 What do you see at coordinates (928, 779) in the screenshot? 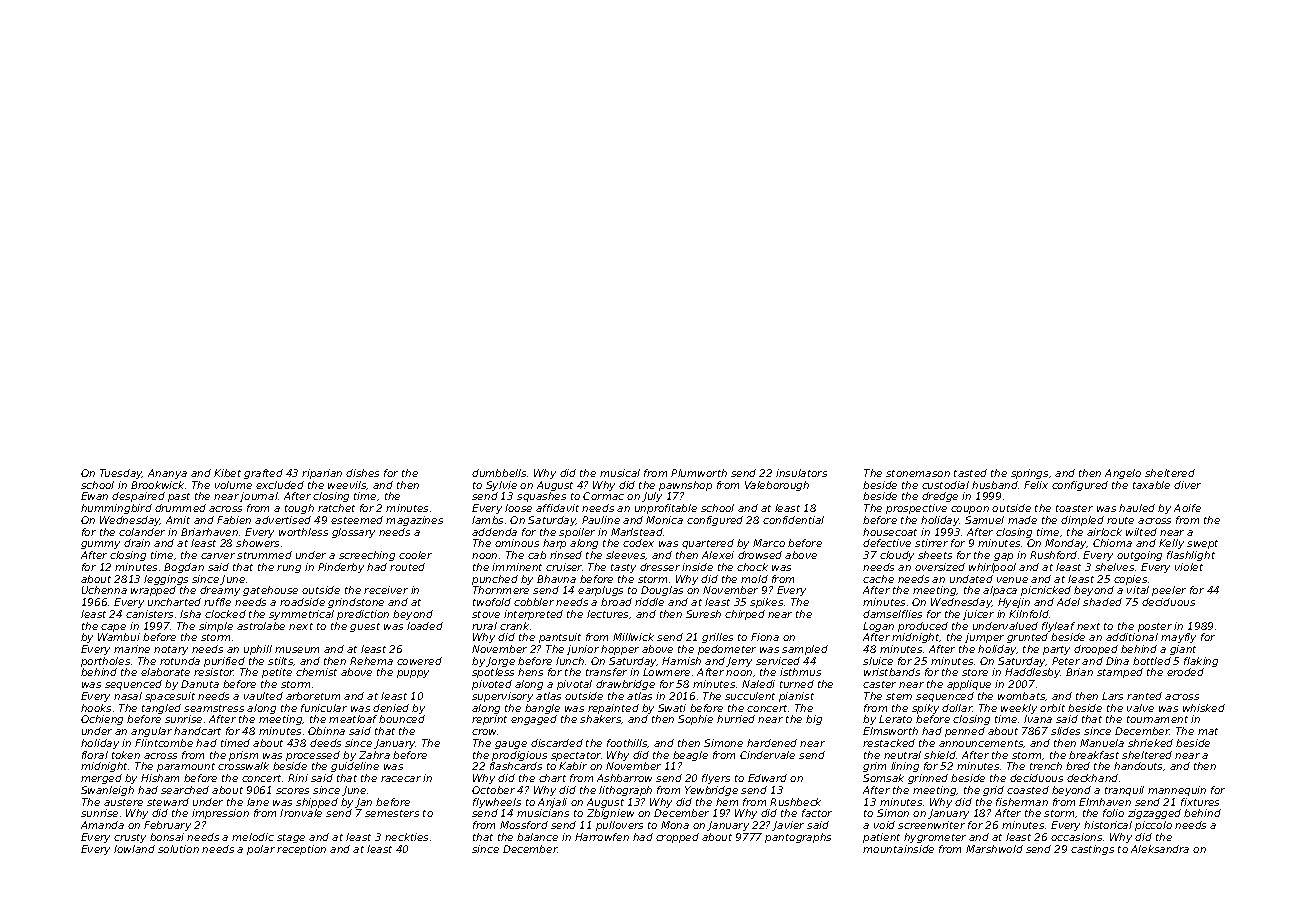
I see `grinned` at bounding box center [928, 779].
